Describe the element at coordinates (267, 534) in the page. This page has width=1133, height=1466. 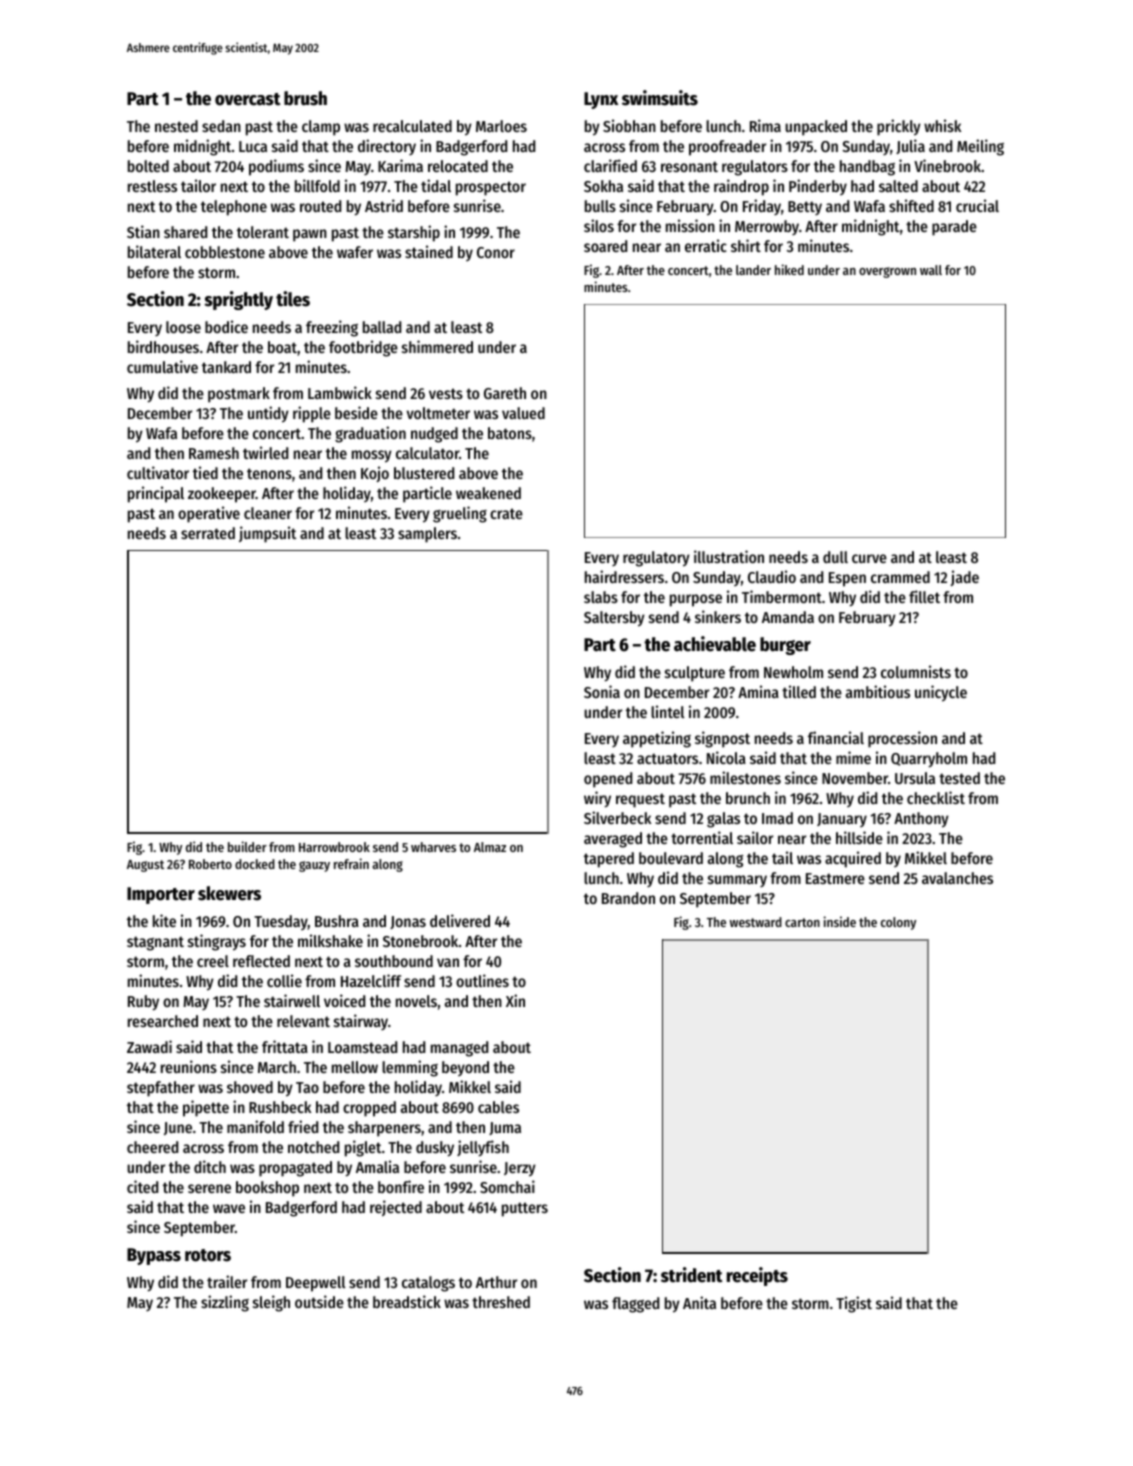
I see `jumpsuit` at that location.
